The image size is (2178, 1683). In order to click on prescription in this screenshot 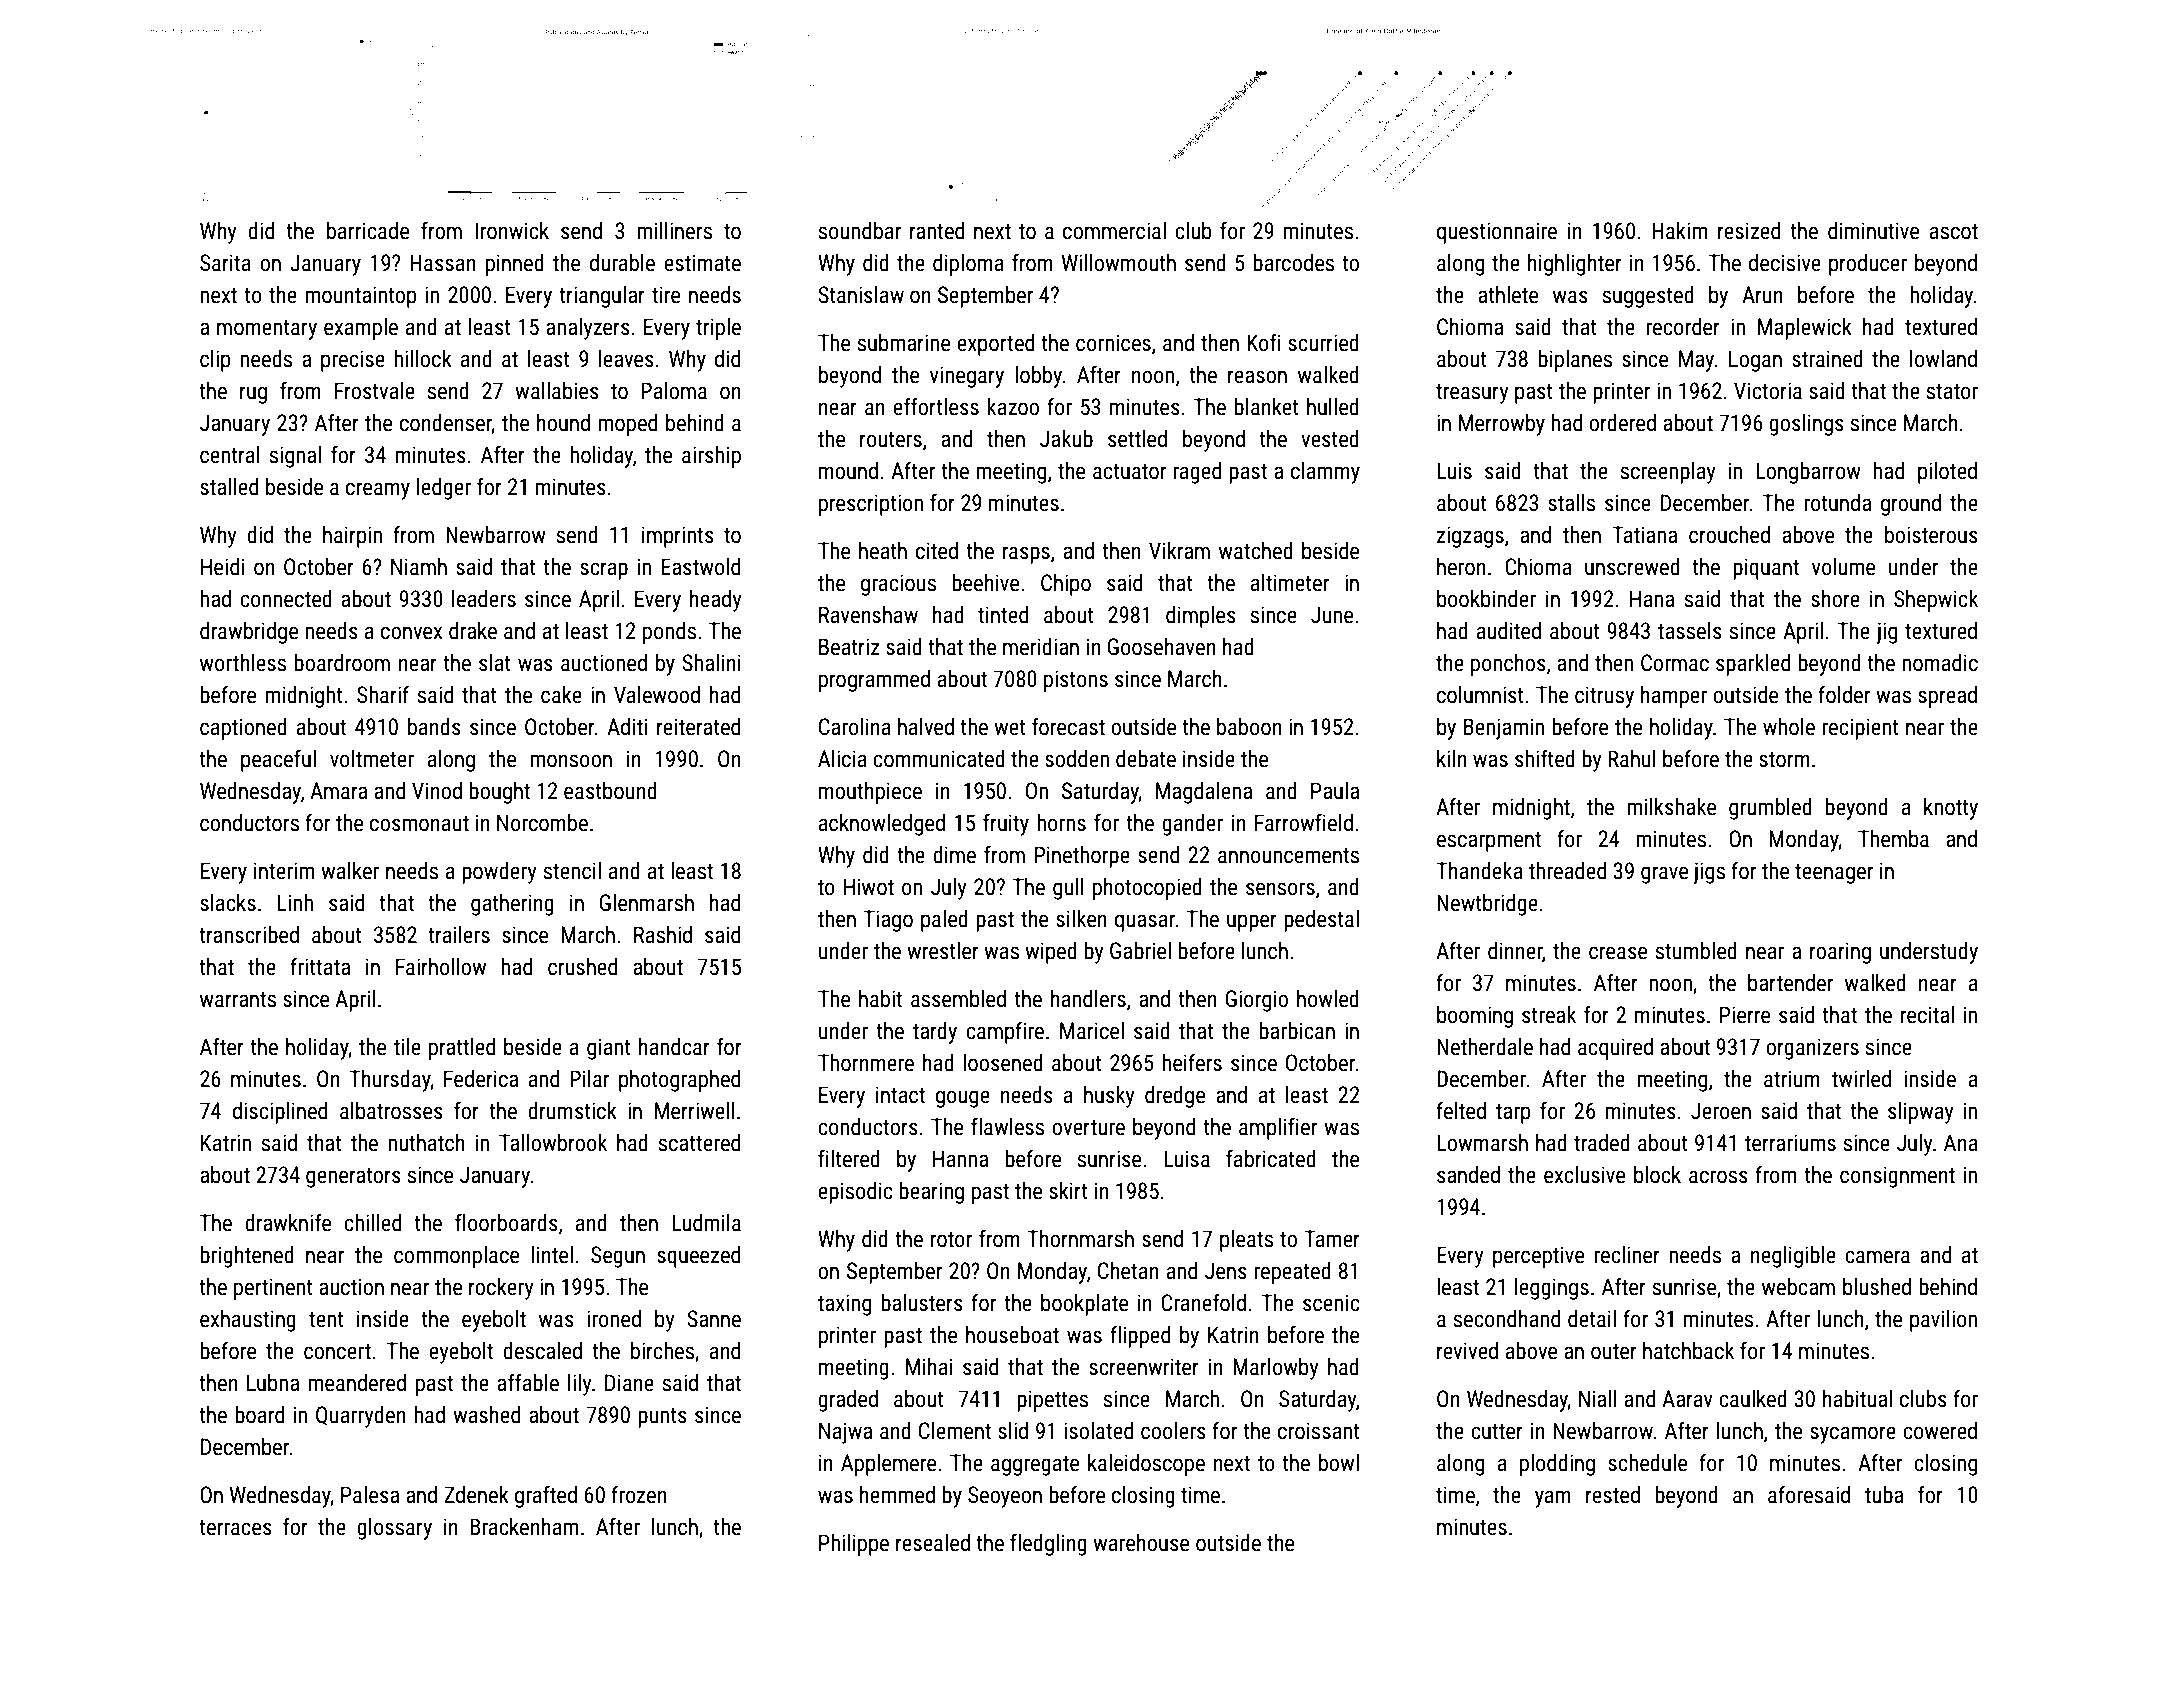, I will do `click(871, 505)`.
